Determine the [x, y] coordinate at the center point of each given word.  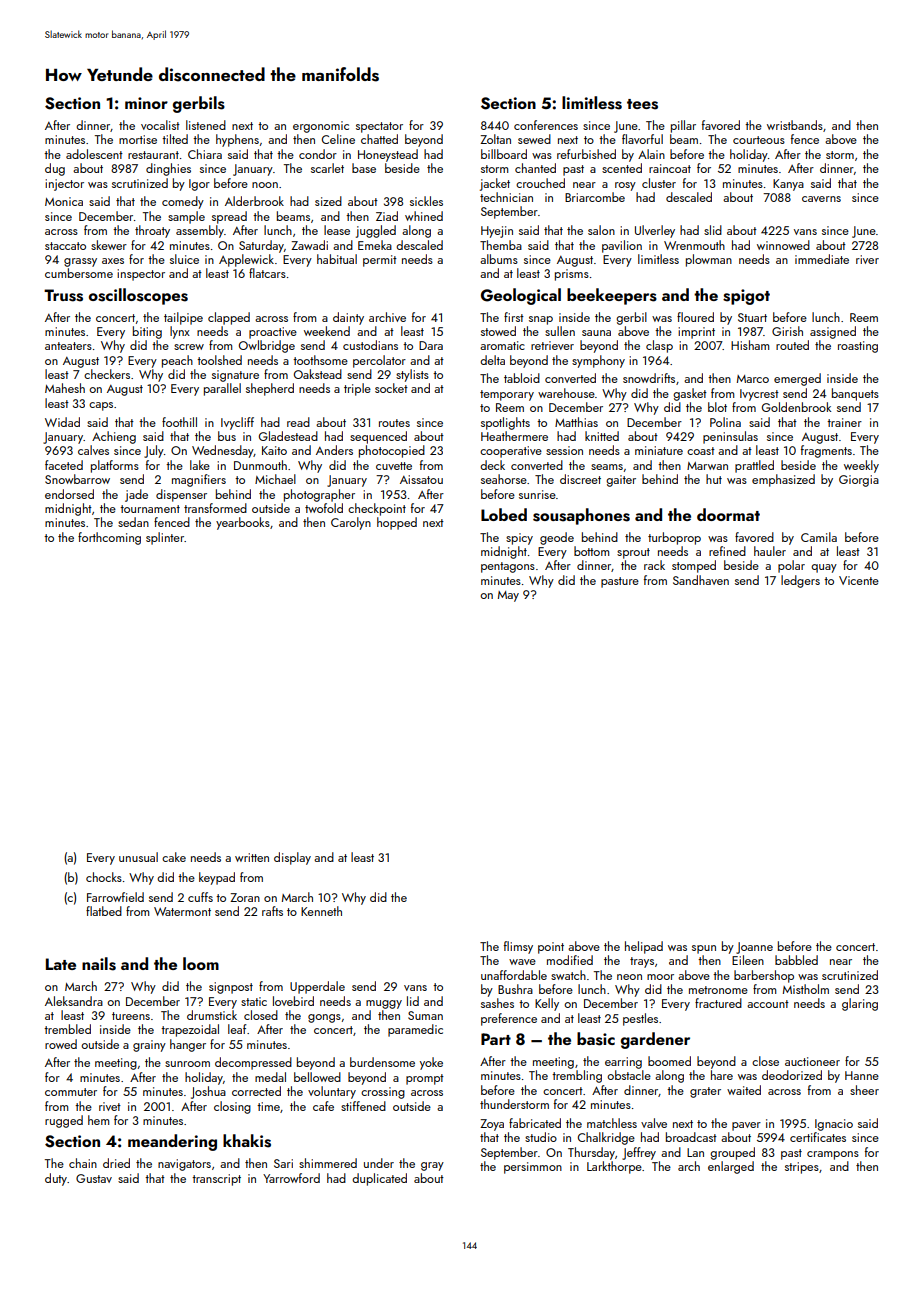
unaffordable [514, 975]
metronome [718, 990]
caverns [821, 199]
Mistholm [806, 989]
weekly [861, 466]
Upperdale [317, 987]
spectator [379, 127]
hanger [188, 1045]
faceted [64, 465]
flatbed [104, 911]
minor [146, 103]
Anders [334, 450]
